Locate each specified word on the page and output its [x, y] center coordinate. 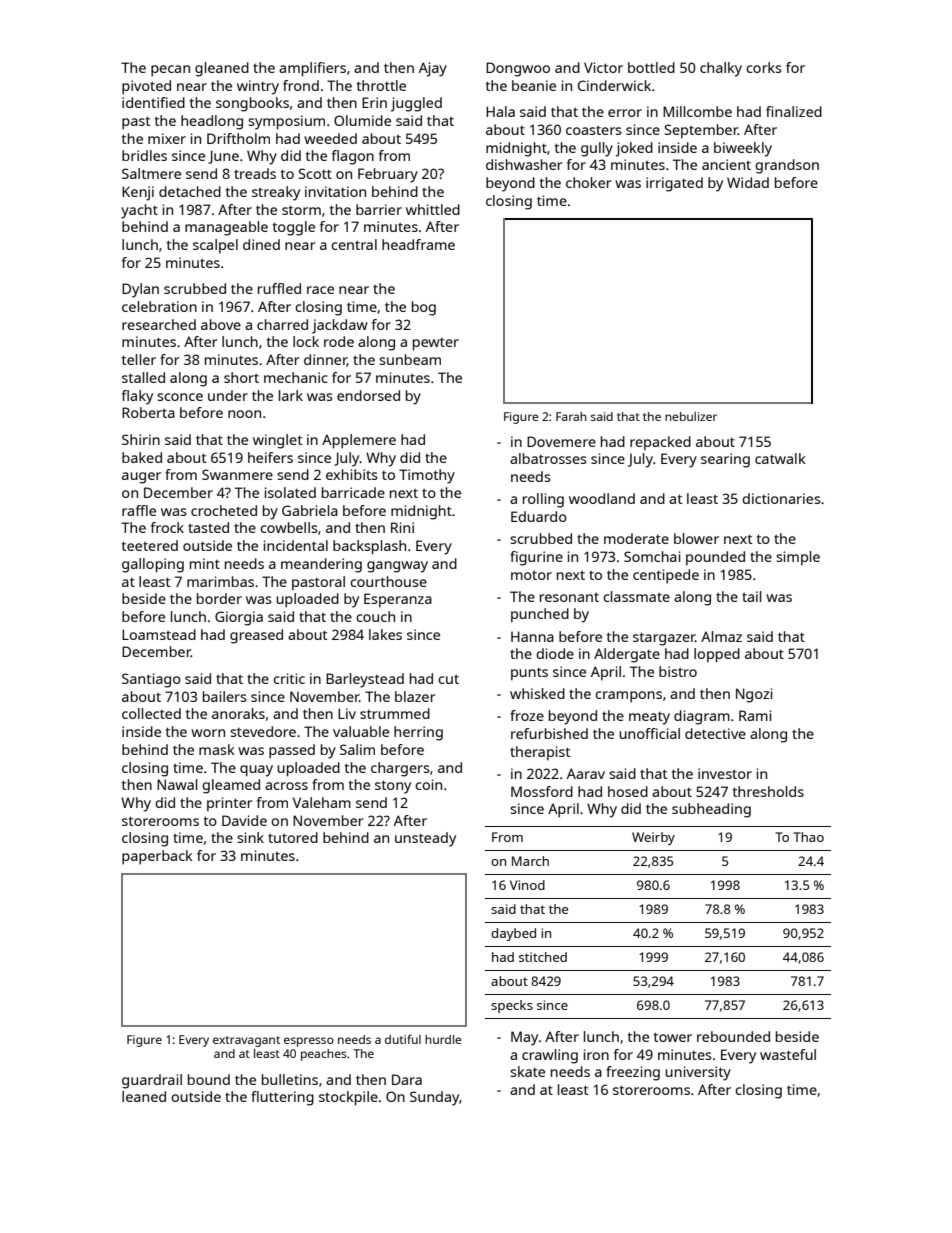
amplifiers [312, 69]
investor [725, 773]
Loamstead [159, 634]
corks [764, 67]
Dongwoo [518, 69]
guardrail [152, 1081]
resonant [569, 597]
